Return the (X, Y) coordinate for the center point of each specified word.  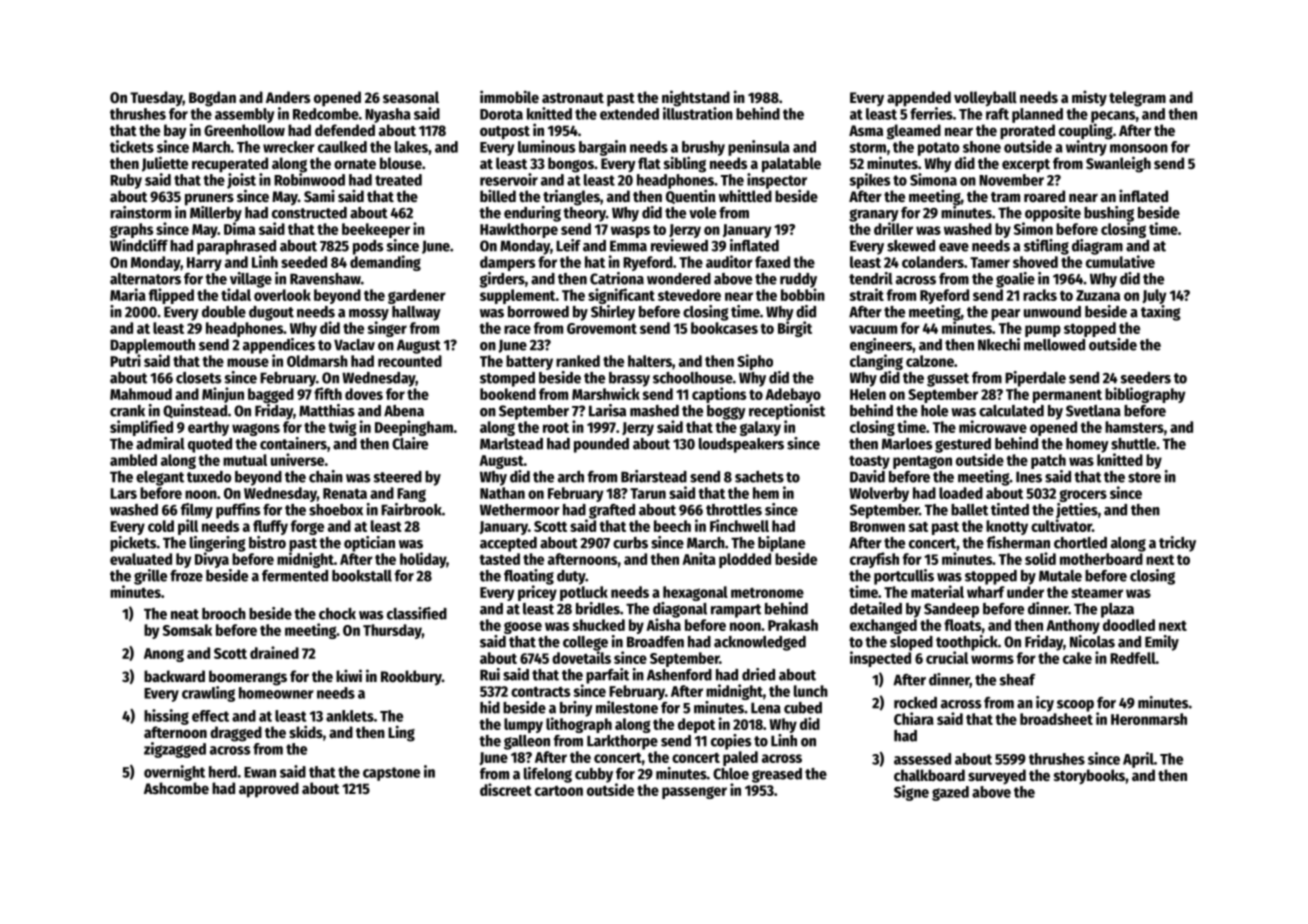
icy (1045, 704)
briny (576, 709)
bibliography (1145, 395)
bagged (271, 395)
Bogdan (212, 99)
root (556, 427)
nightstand (696, 98)
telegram (1137, 99)
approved (269, 790)
